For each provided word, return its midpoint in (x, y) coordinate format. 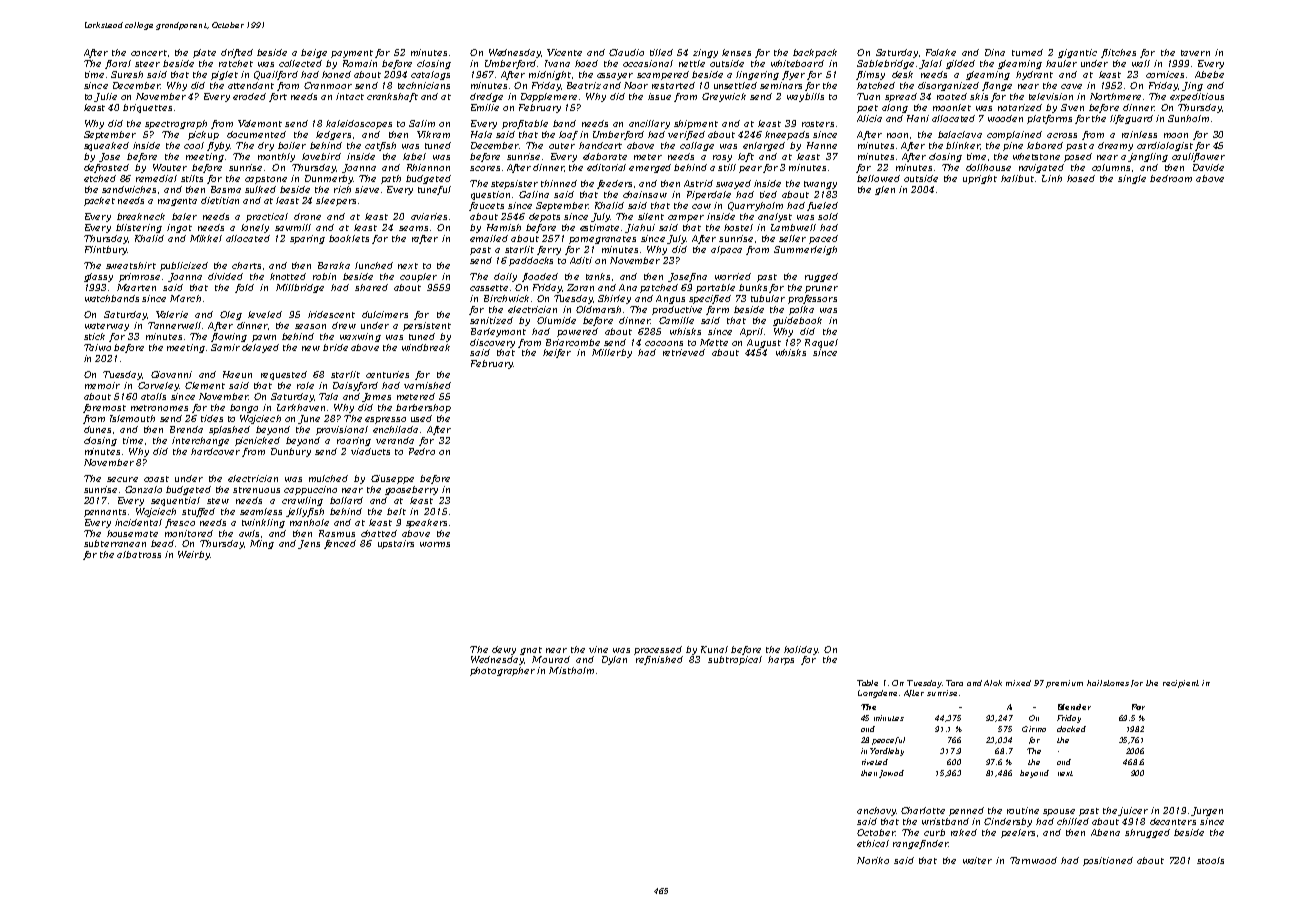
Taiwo (97, 347)
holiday (801, 650)
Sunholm (1188, 118)
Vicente (564, 52)
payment (352, 54)
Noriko (873, 860)
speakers (426, 523)
